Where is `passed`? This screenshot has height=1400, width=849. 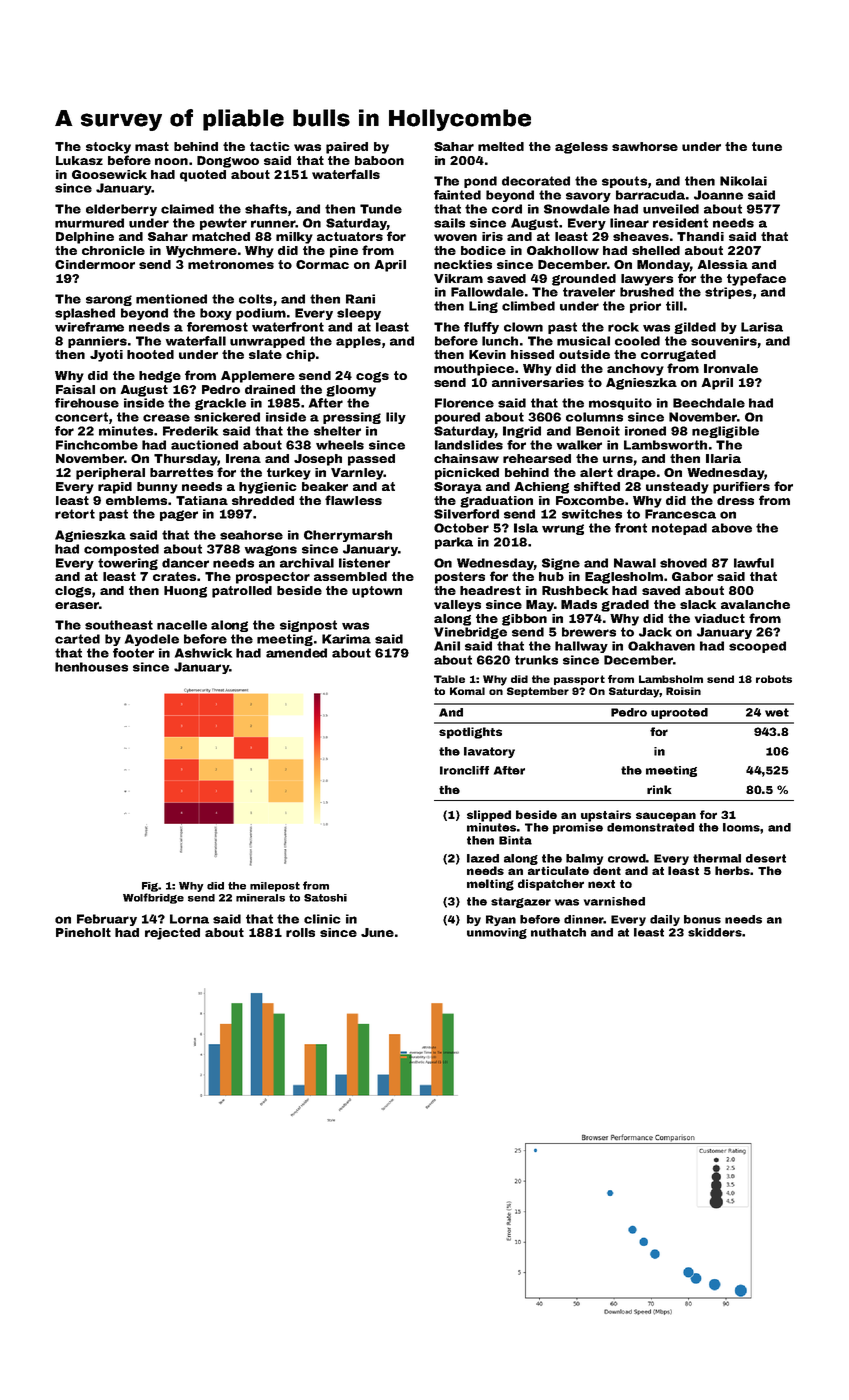 passed is located at coordinates (371, 460).
